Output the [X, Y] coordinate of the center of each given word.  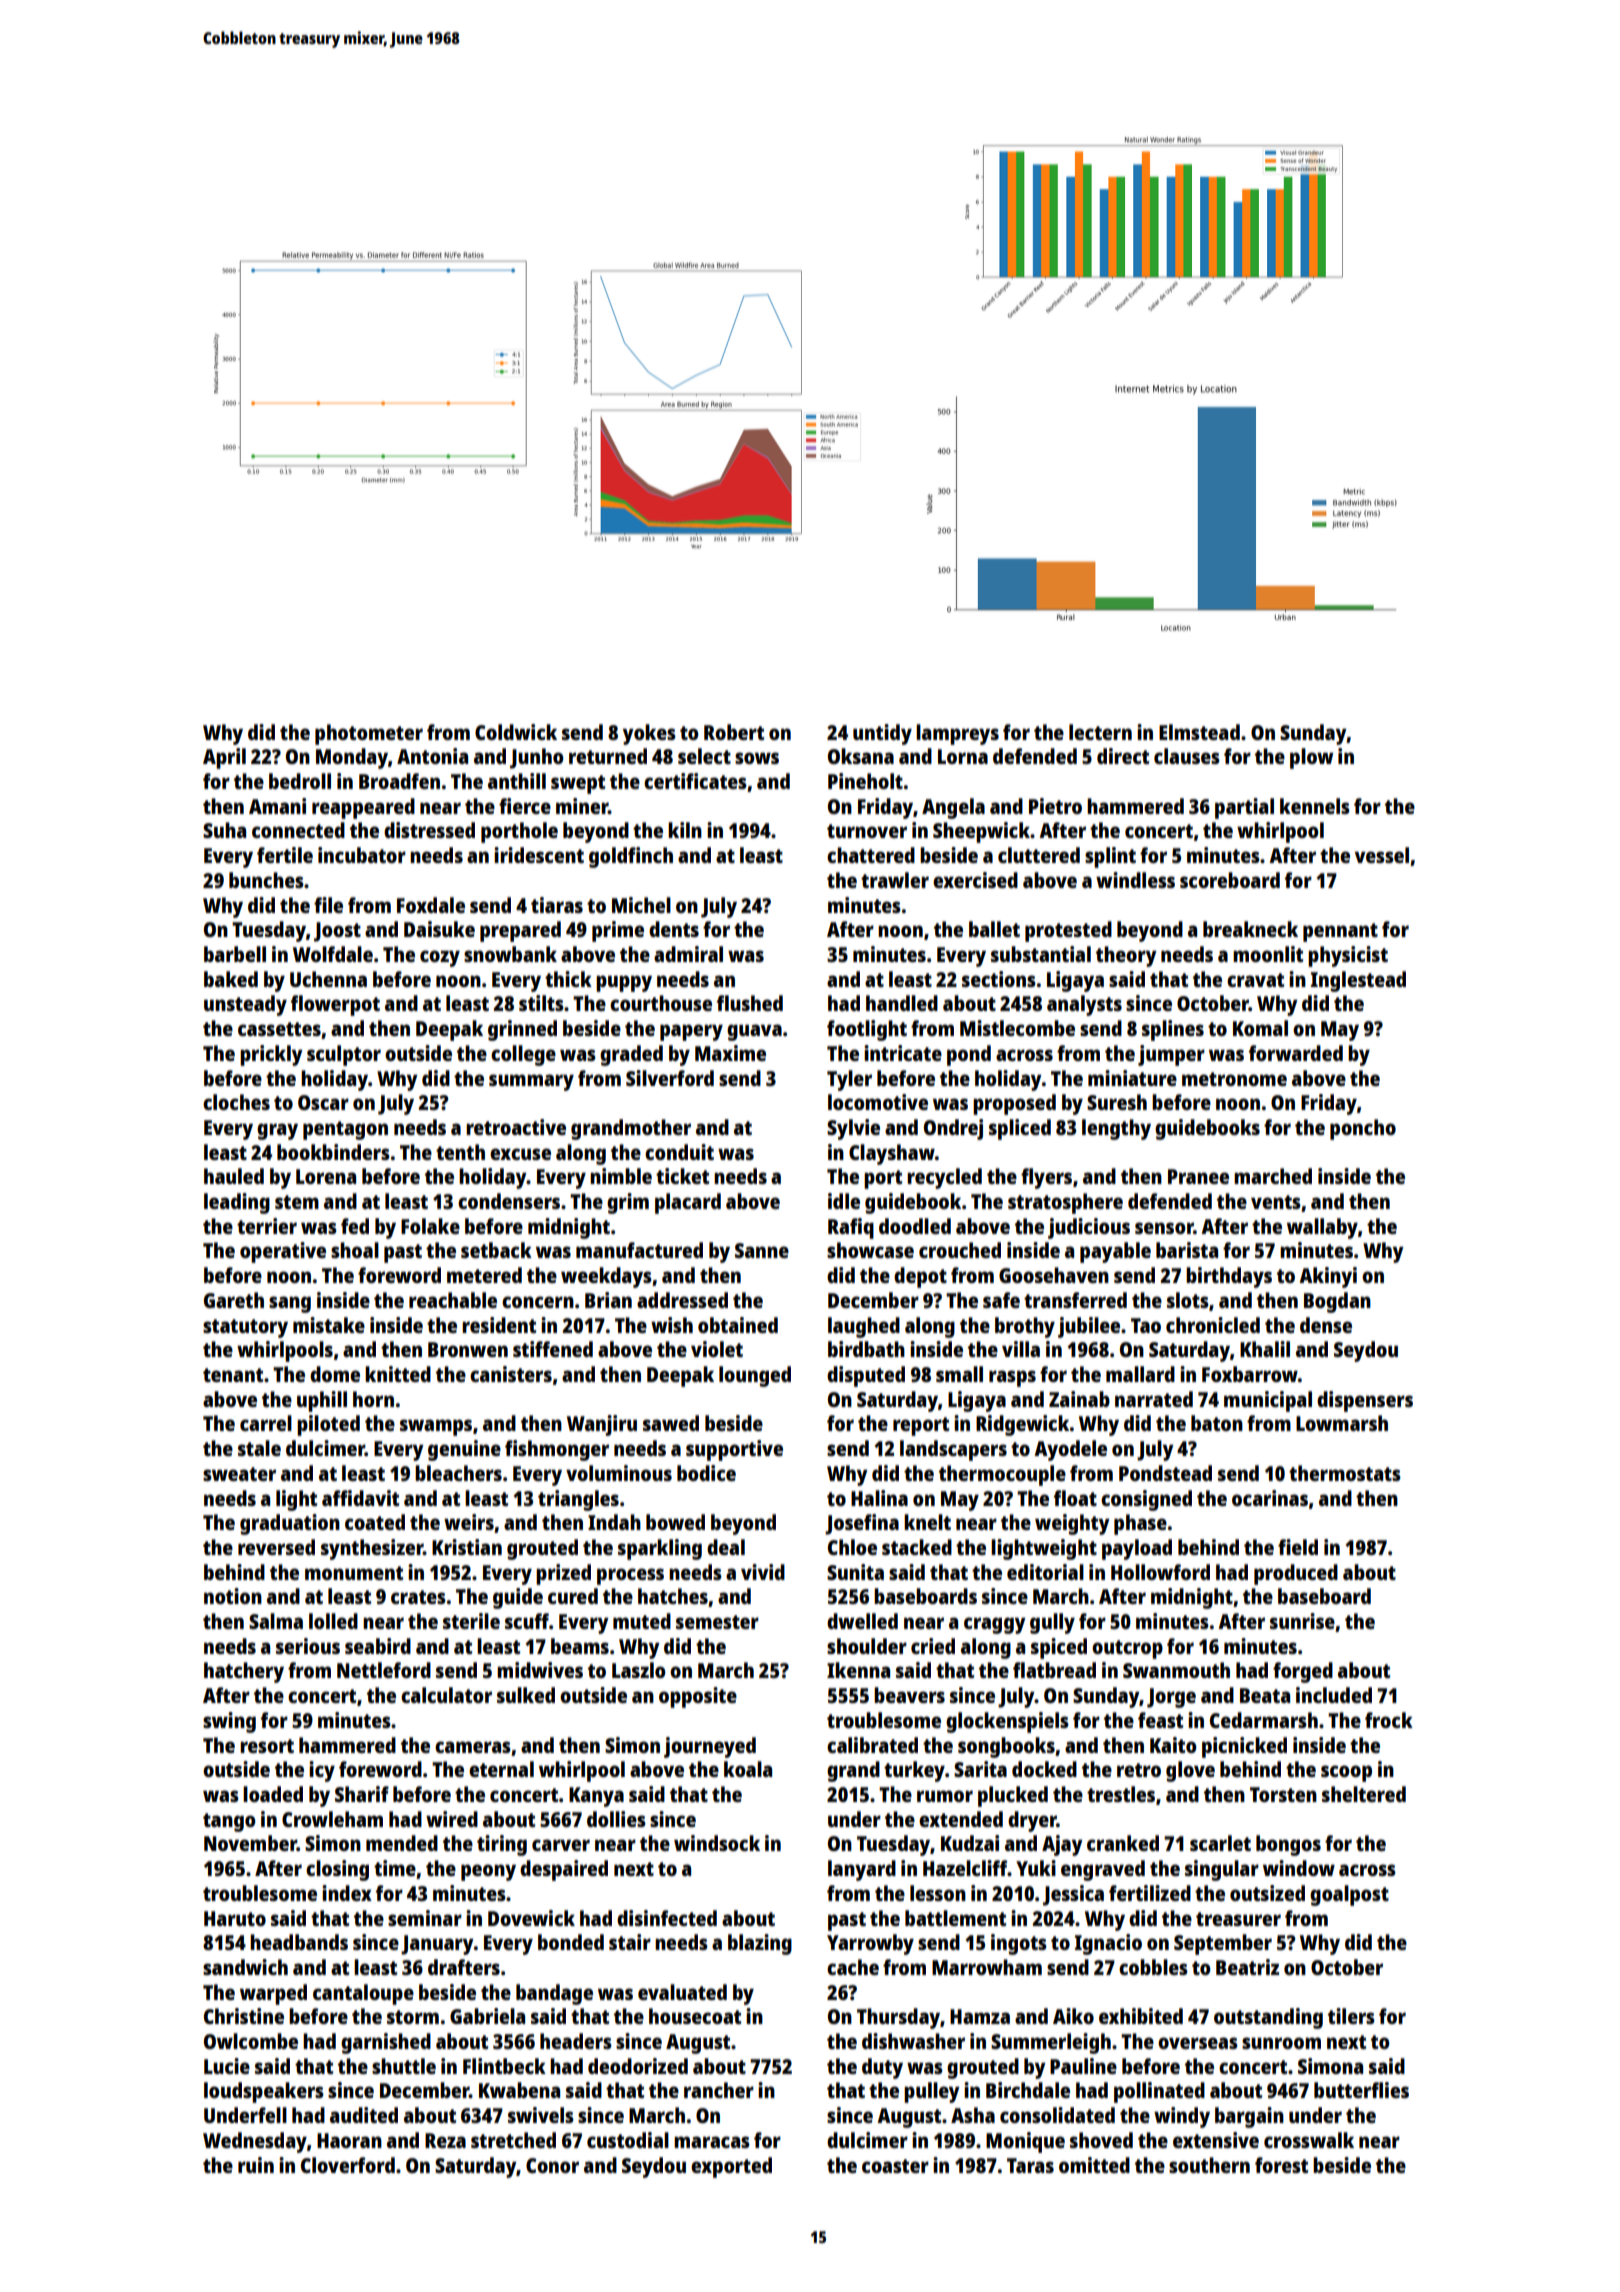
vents [1276, 1202]
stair [630, 1942]
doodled [915, 1226]
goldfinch [631, 857]
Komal [1260, 1028]
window [1299, 1868]
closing [337, 1870]
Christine [244, 2016]
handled [902, 1003]
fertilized [1150, 1893]
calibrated [872, 1745]
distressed [429, 830]
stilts [541, 1003]
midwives [540, 1670]
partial [1244, 808]
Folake [430, 1226]
